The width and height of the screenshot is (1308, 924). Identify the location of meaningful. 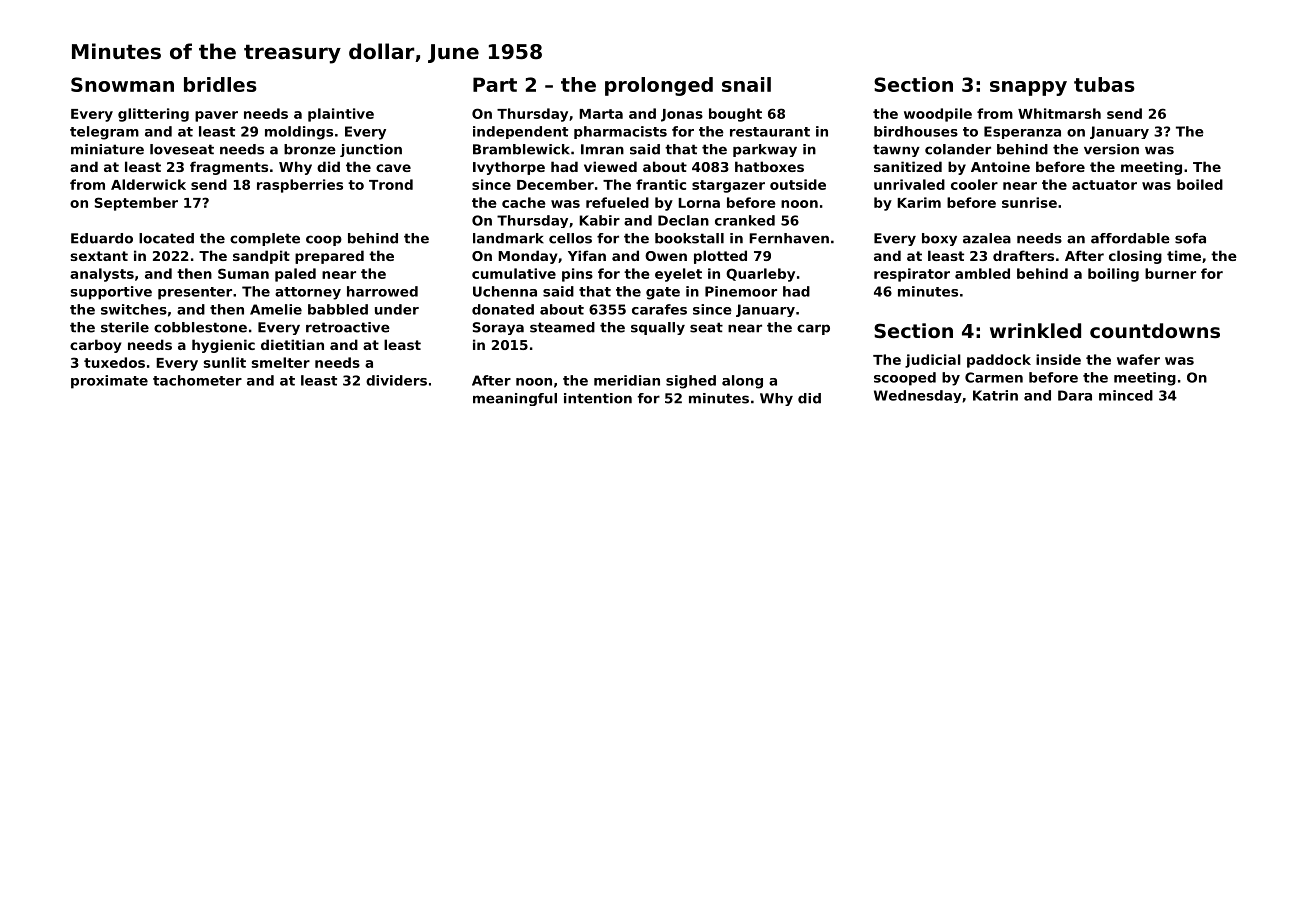
(515, 399).
